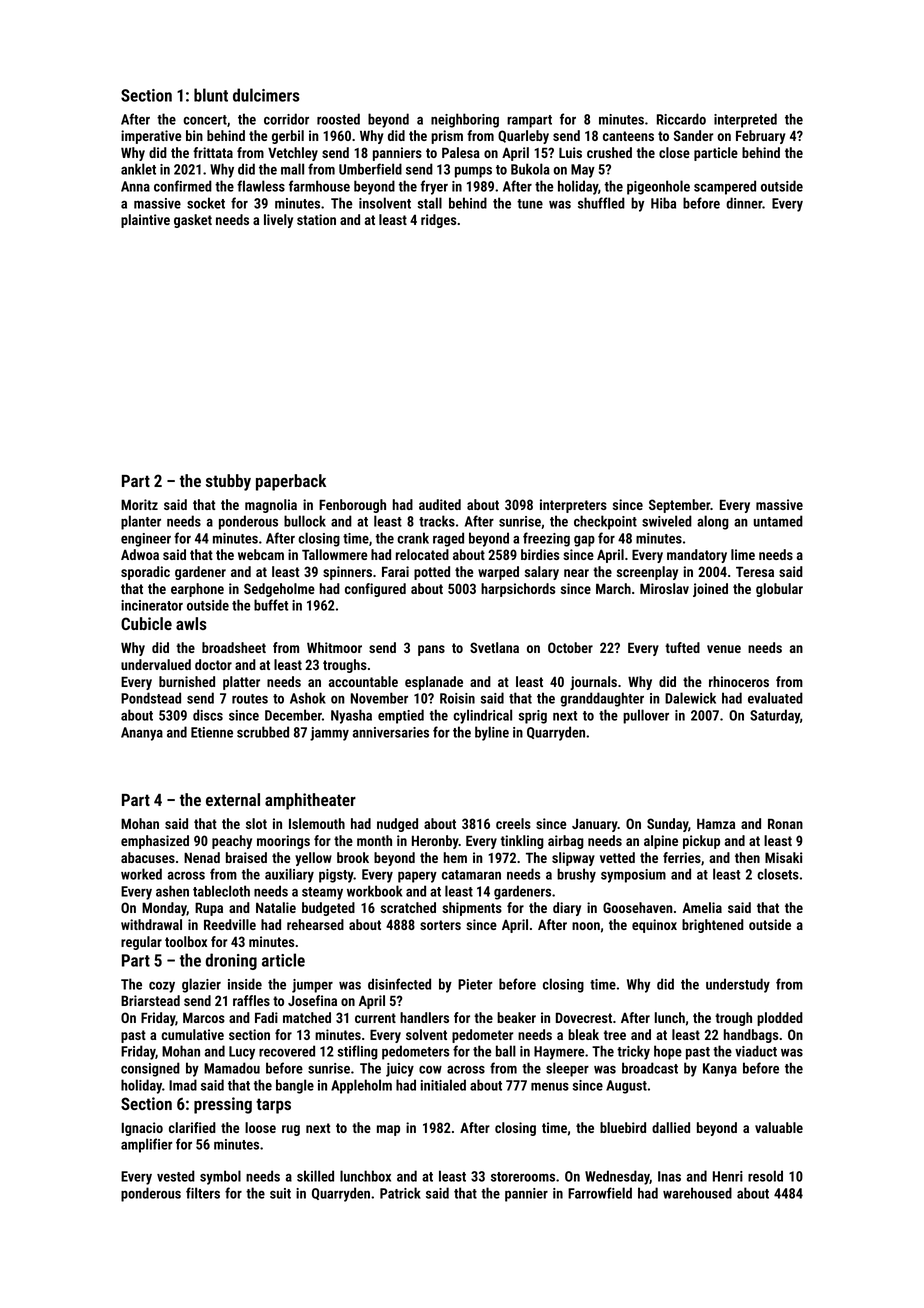  Describe the element at coordinates (152, 605) in the image. I see `incinerator` at that location.
